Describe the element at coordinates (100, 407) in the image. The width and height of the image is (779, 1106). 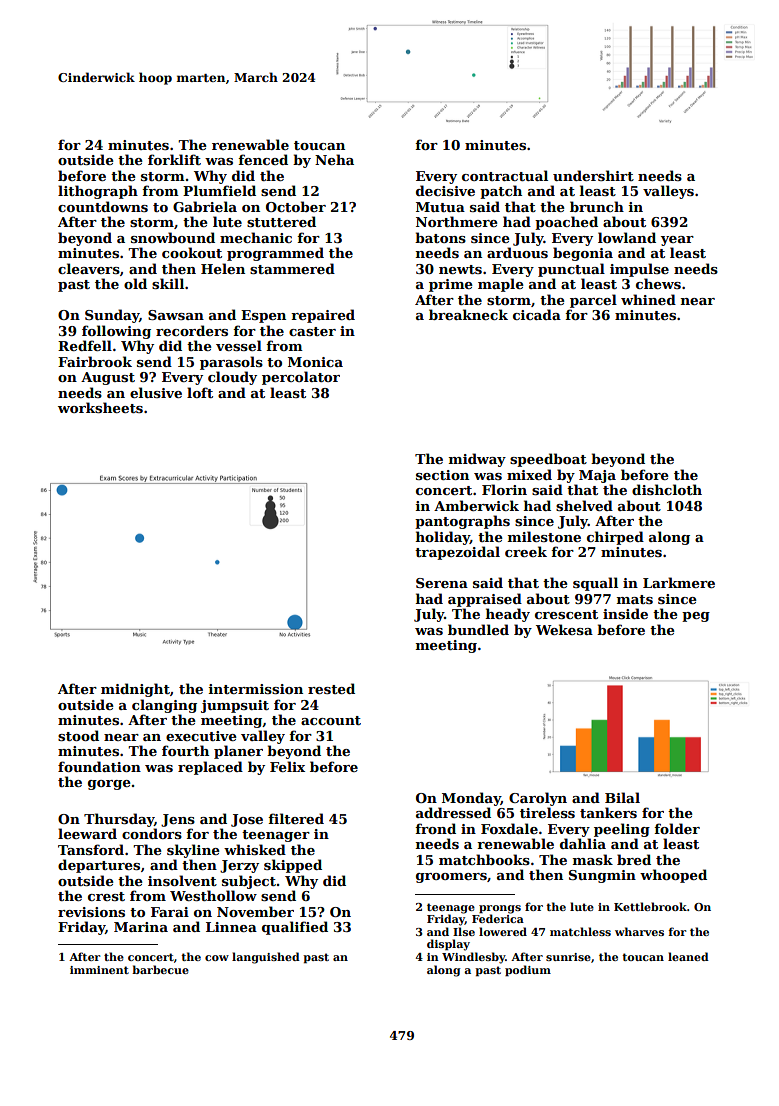
I see `worksheets` at that location.
